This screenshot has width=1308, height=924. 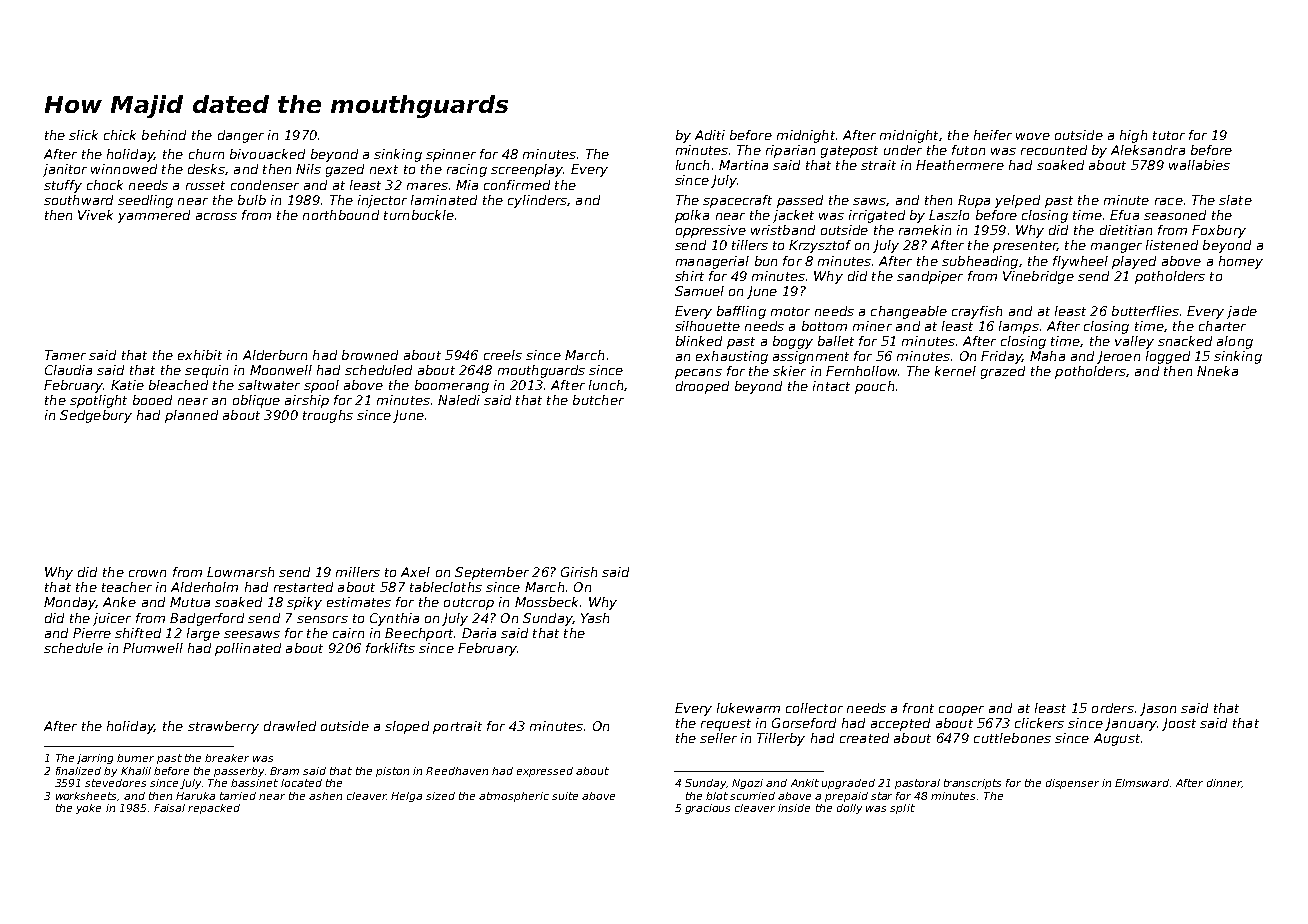 What do you see at coordinates (86, 796) in the screenshot?
I see `worksheets` at bounding box center [86, 796].
